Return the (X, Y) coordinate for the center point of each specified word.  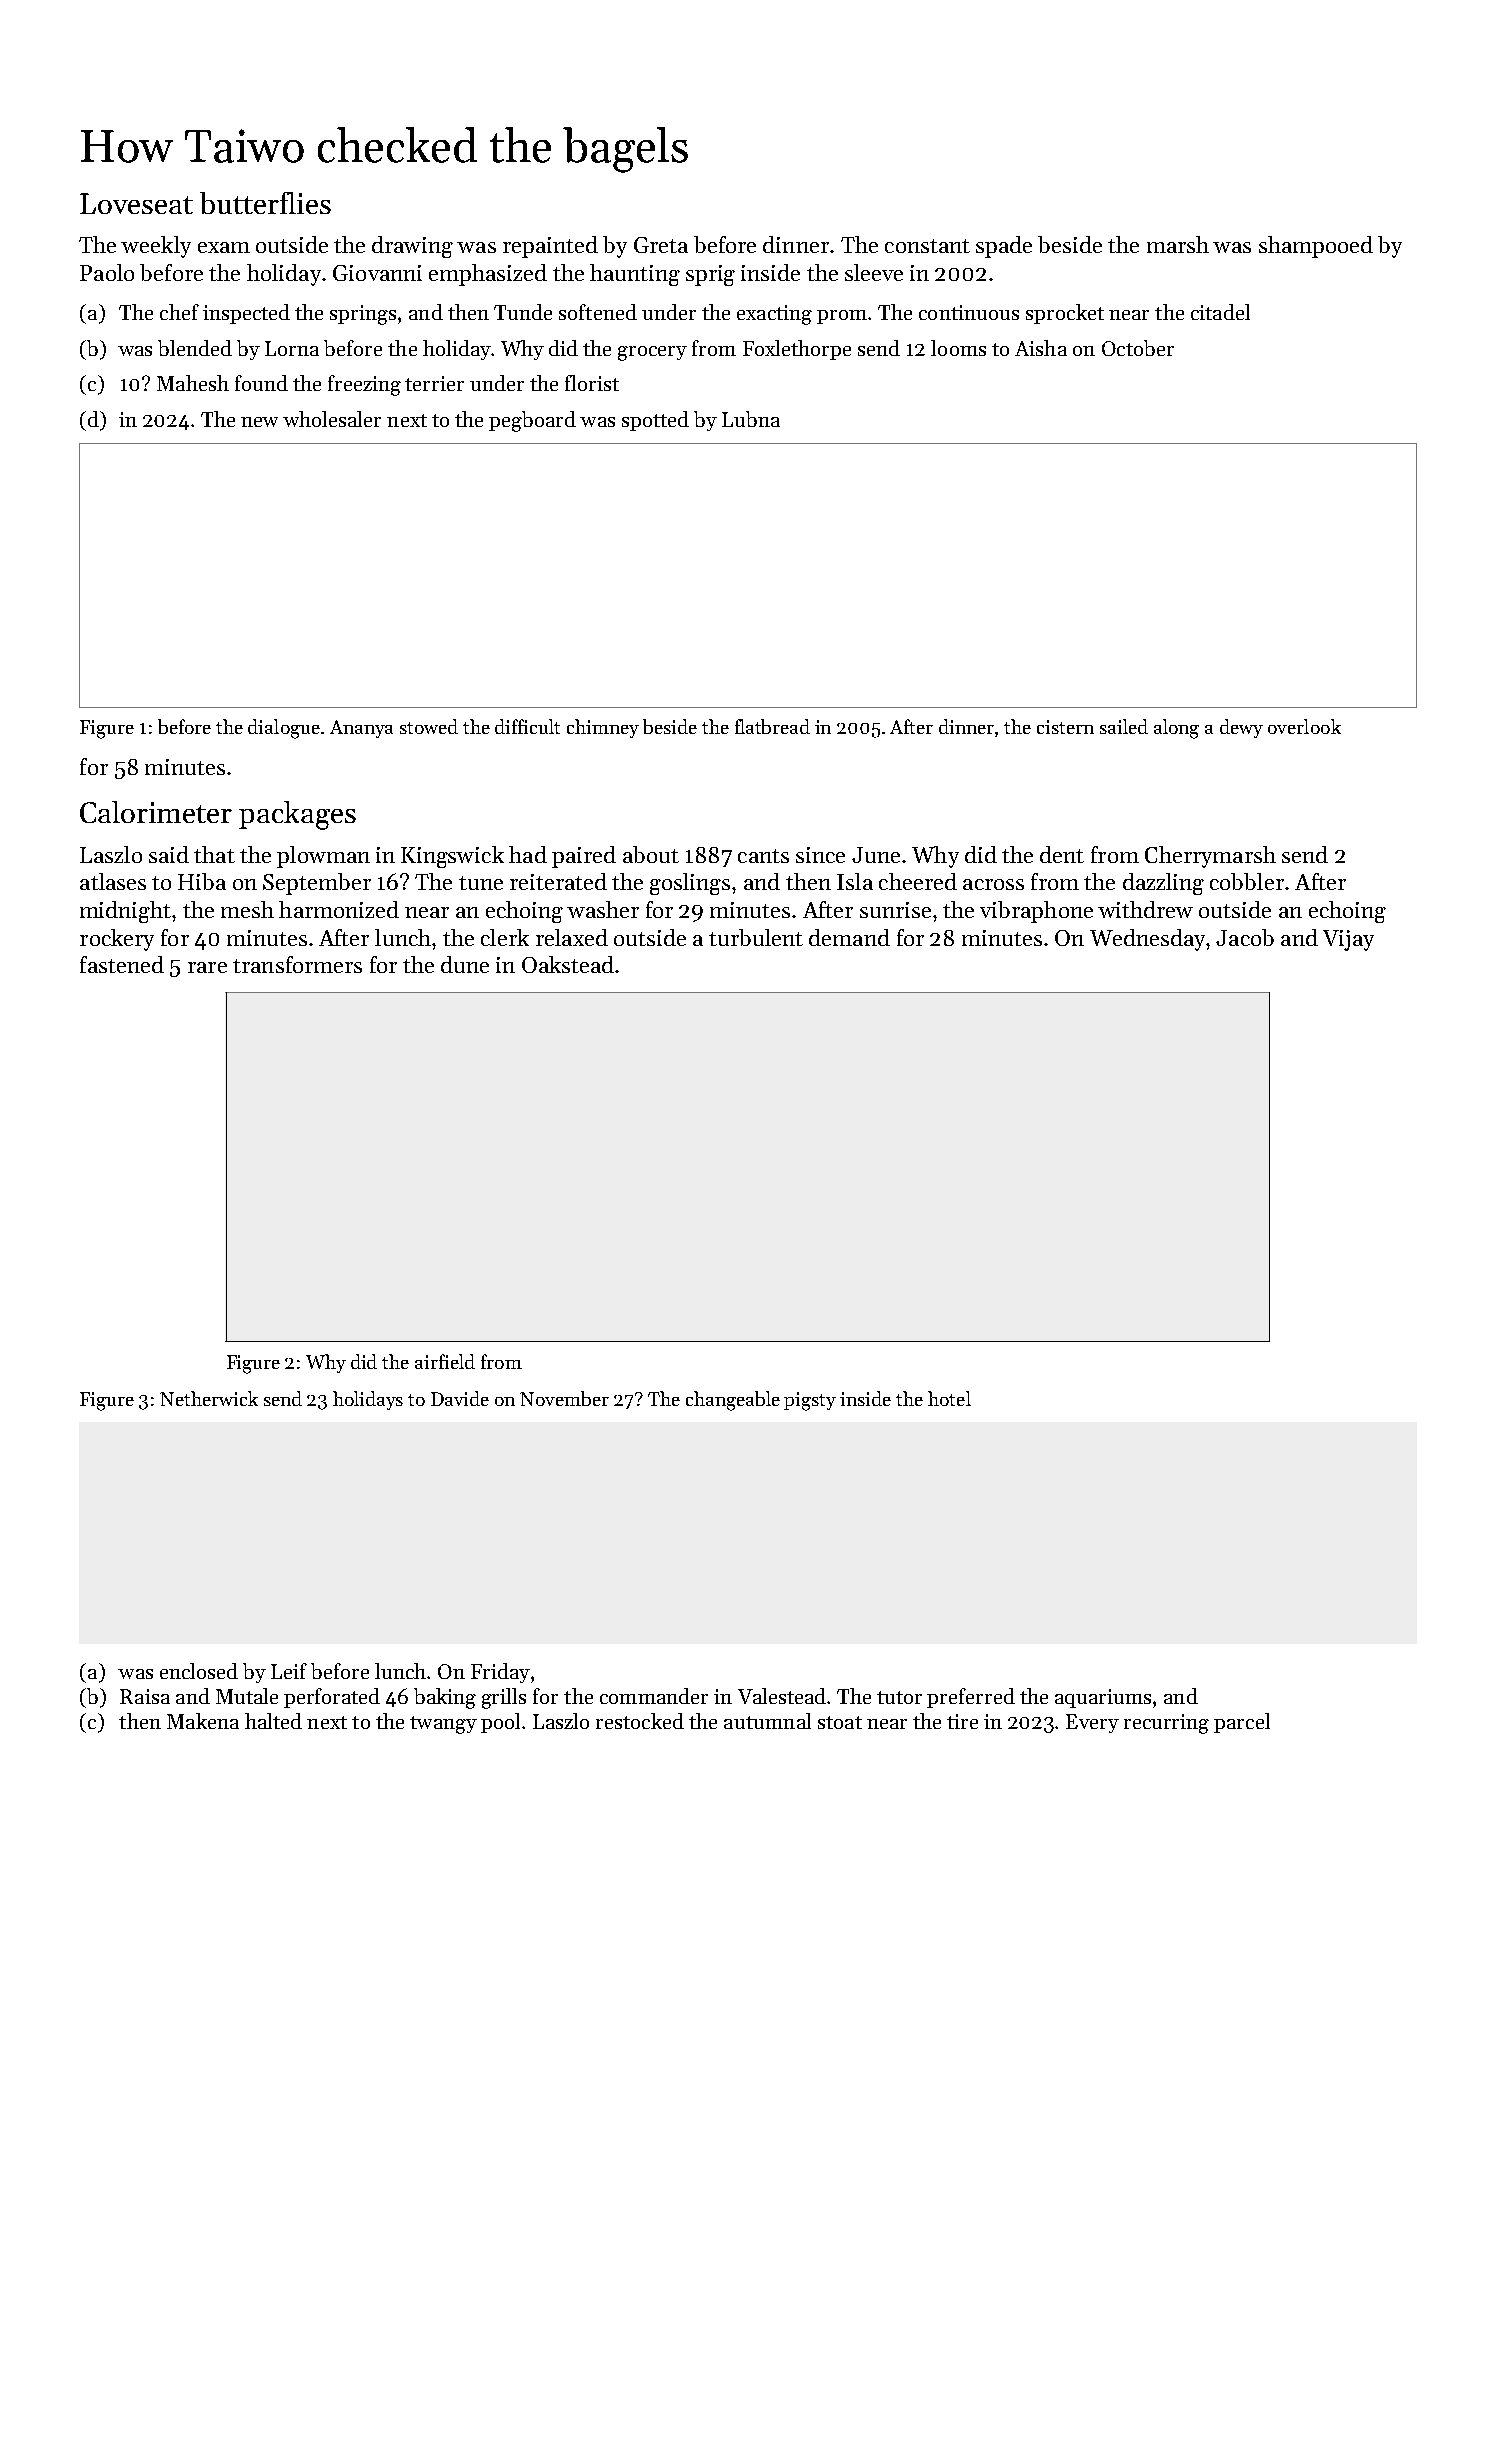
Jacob (1245, 937)
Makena (203, 1721)
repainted (550, 247)
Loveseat (136, 203)
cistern (1065, 727)
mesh (247, 909)
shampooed (1316, 247)
